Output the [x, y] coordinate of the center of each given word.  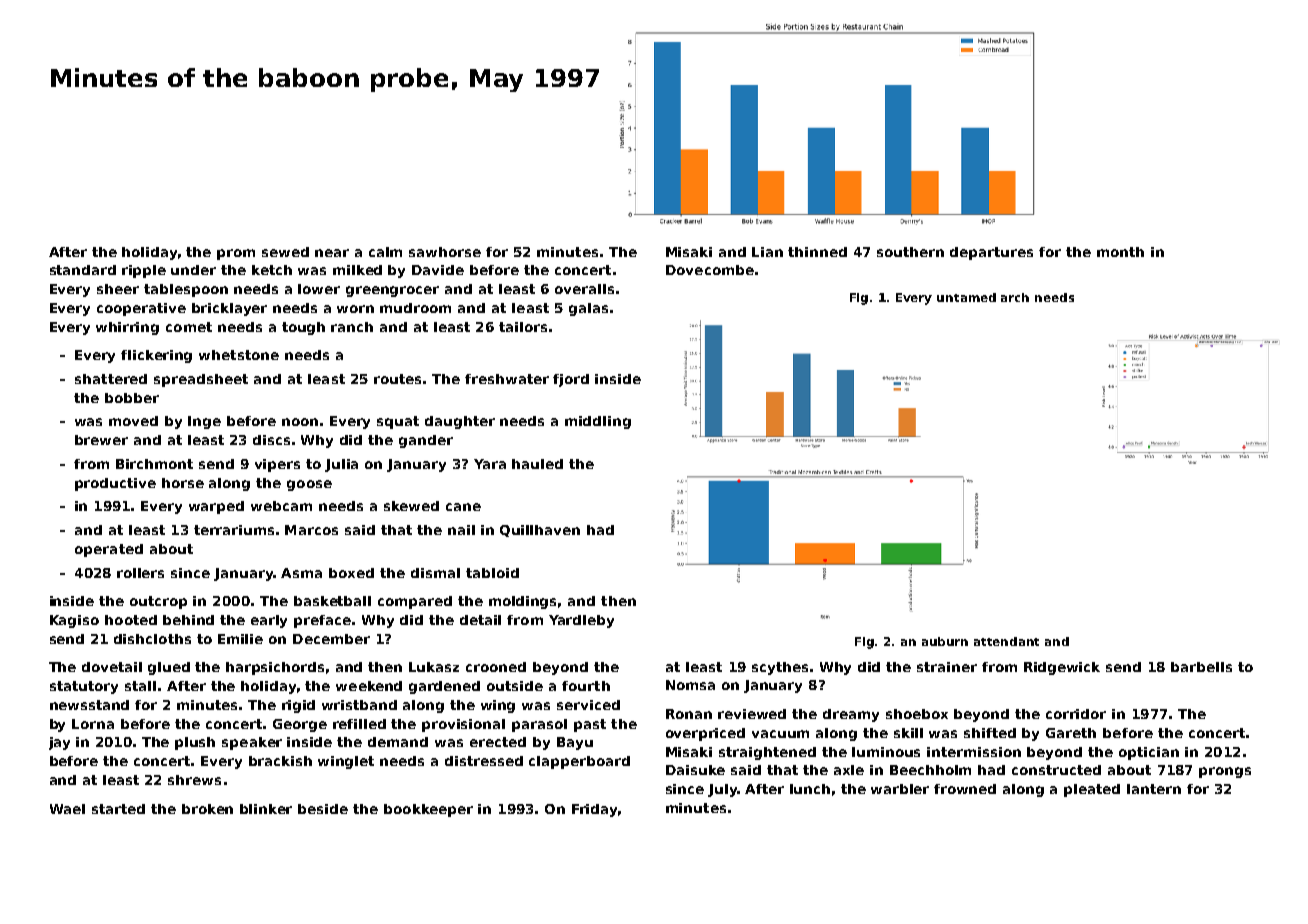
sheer [118, 289]
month [1120, 252]
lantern [1154, 789]
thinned [817, 252]
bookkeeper [428, 810]
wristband [359, 705]
